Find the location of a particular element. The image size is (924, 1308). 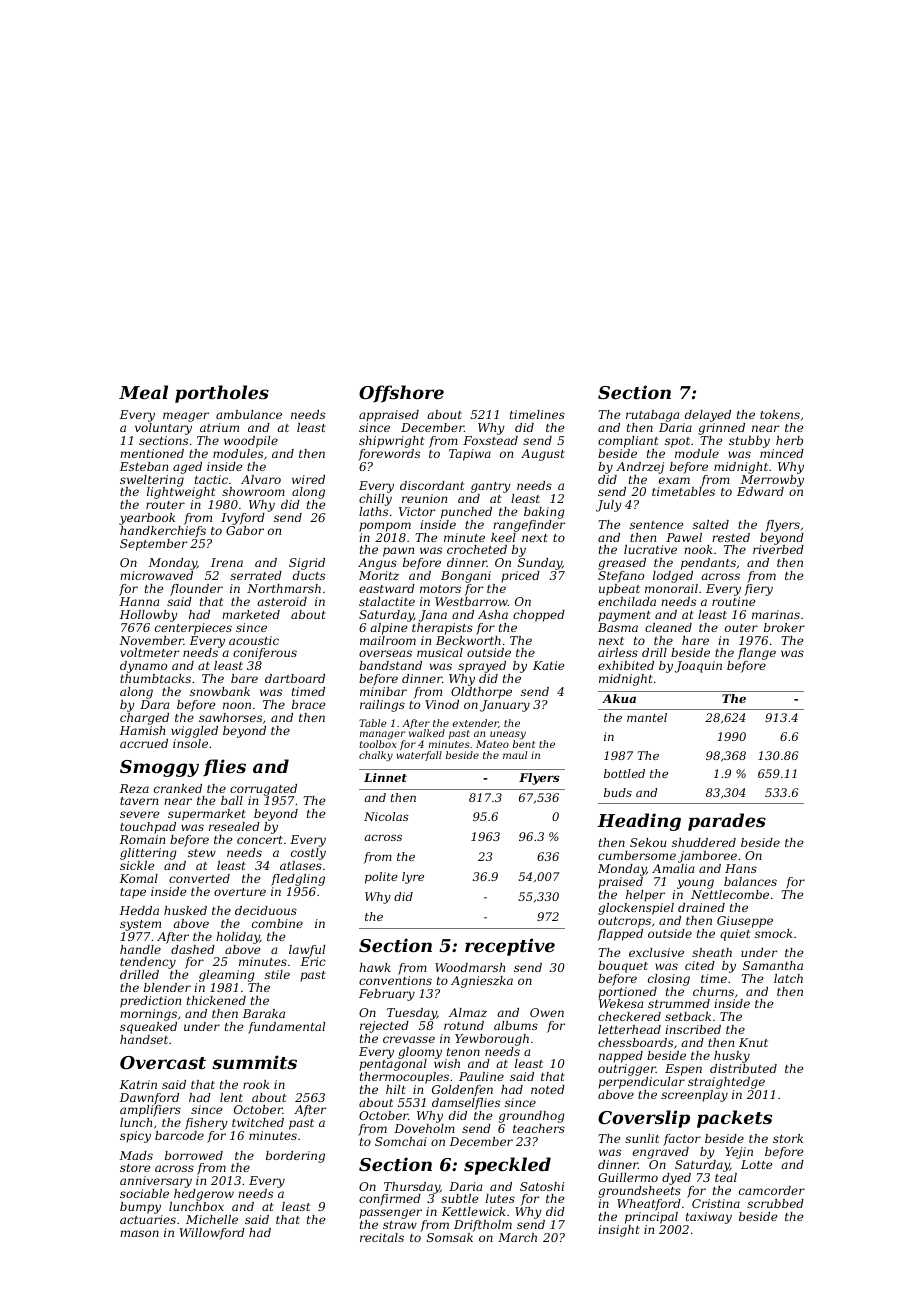

Meal is located at coordinates (143, 392).
